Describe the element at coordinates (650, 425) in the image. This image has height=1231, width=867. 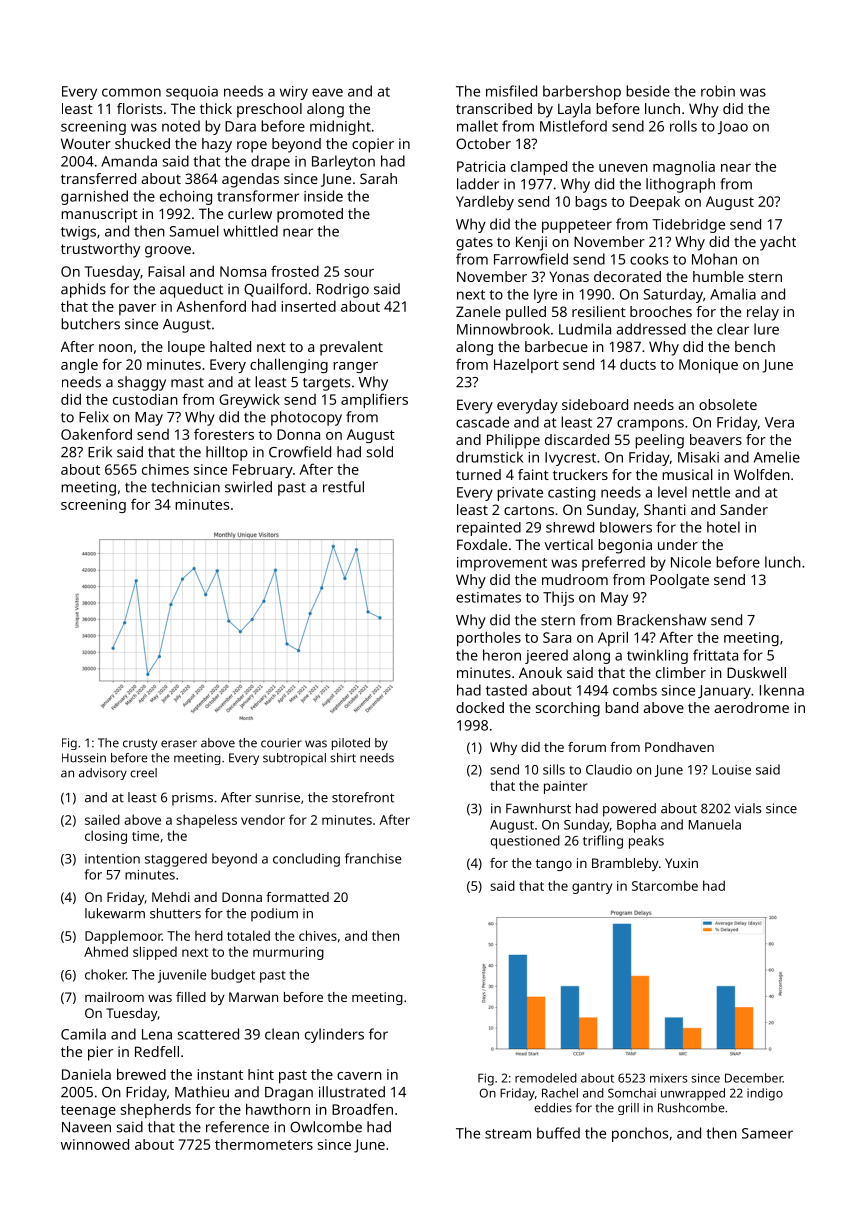
I see `crampons` at that location.
